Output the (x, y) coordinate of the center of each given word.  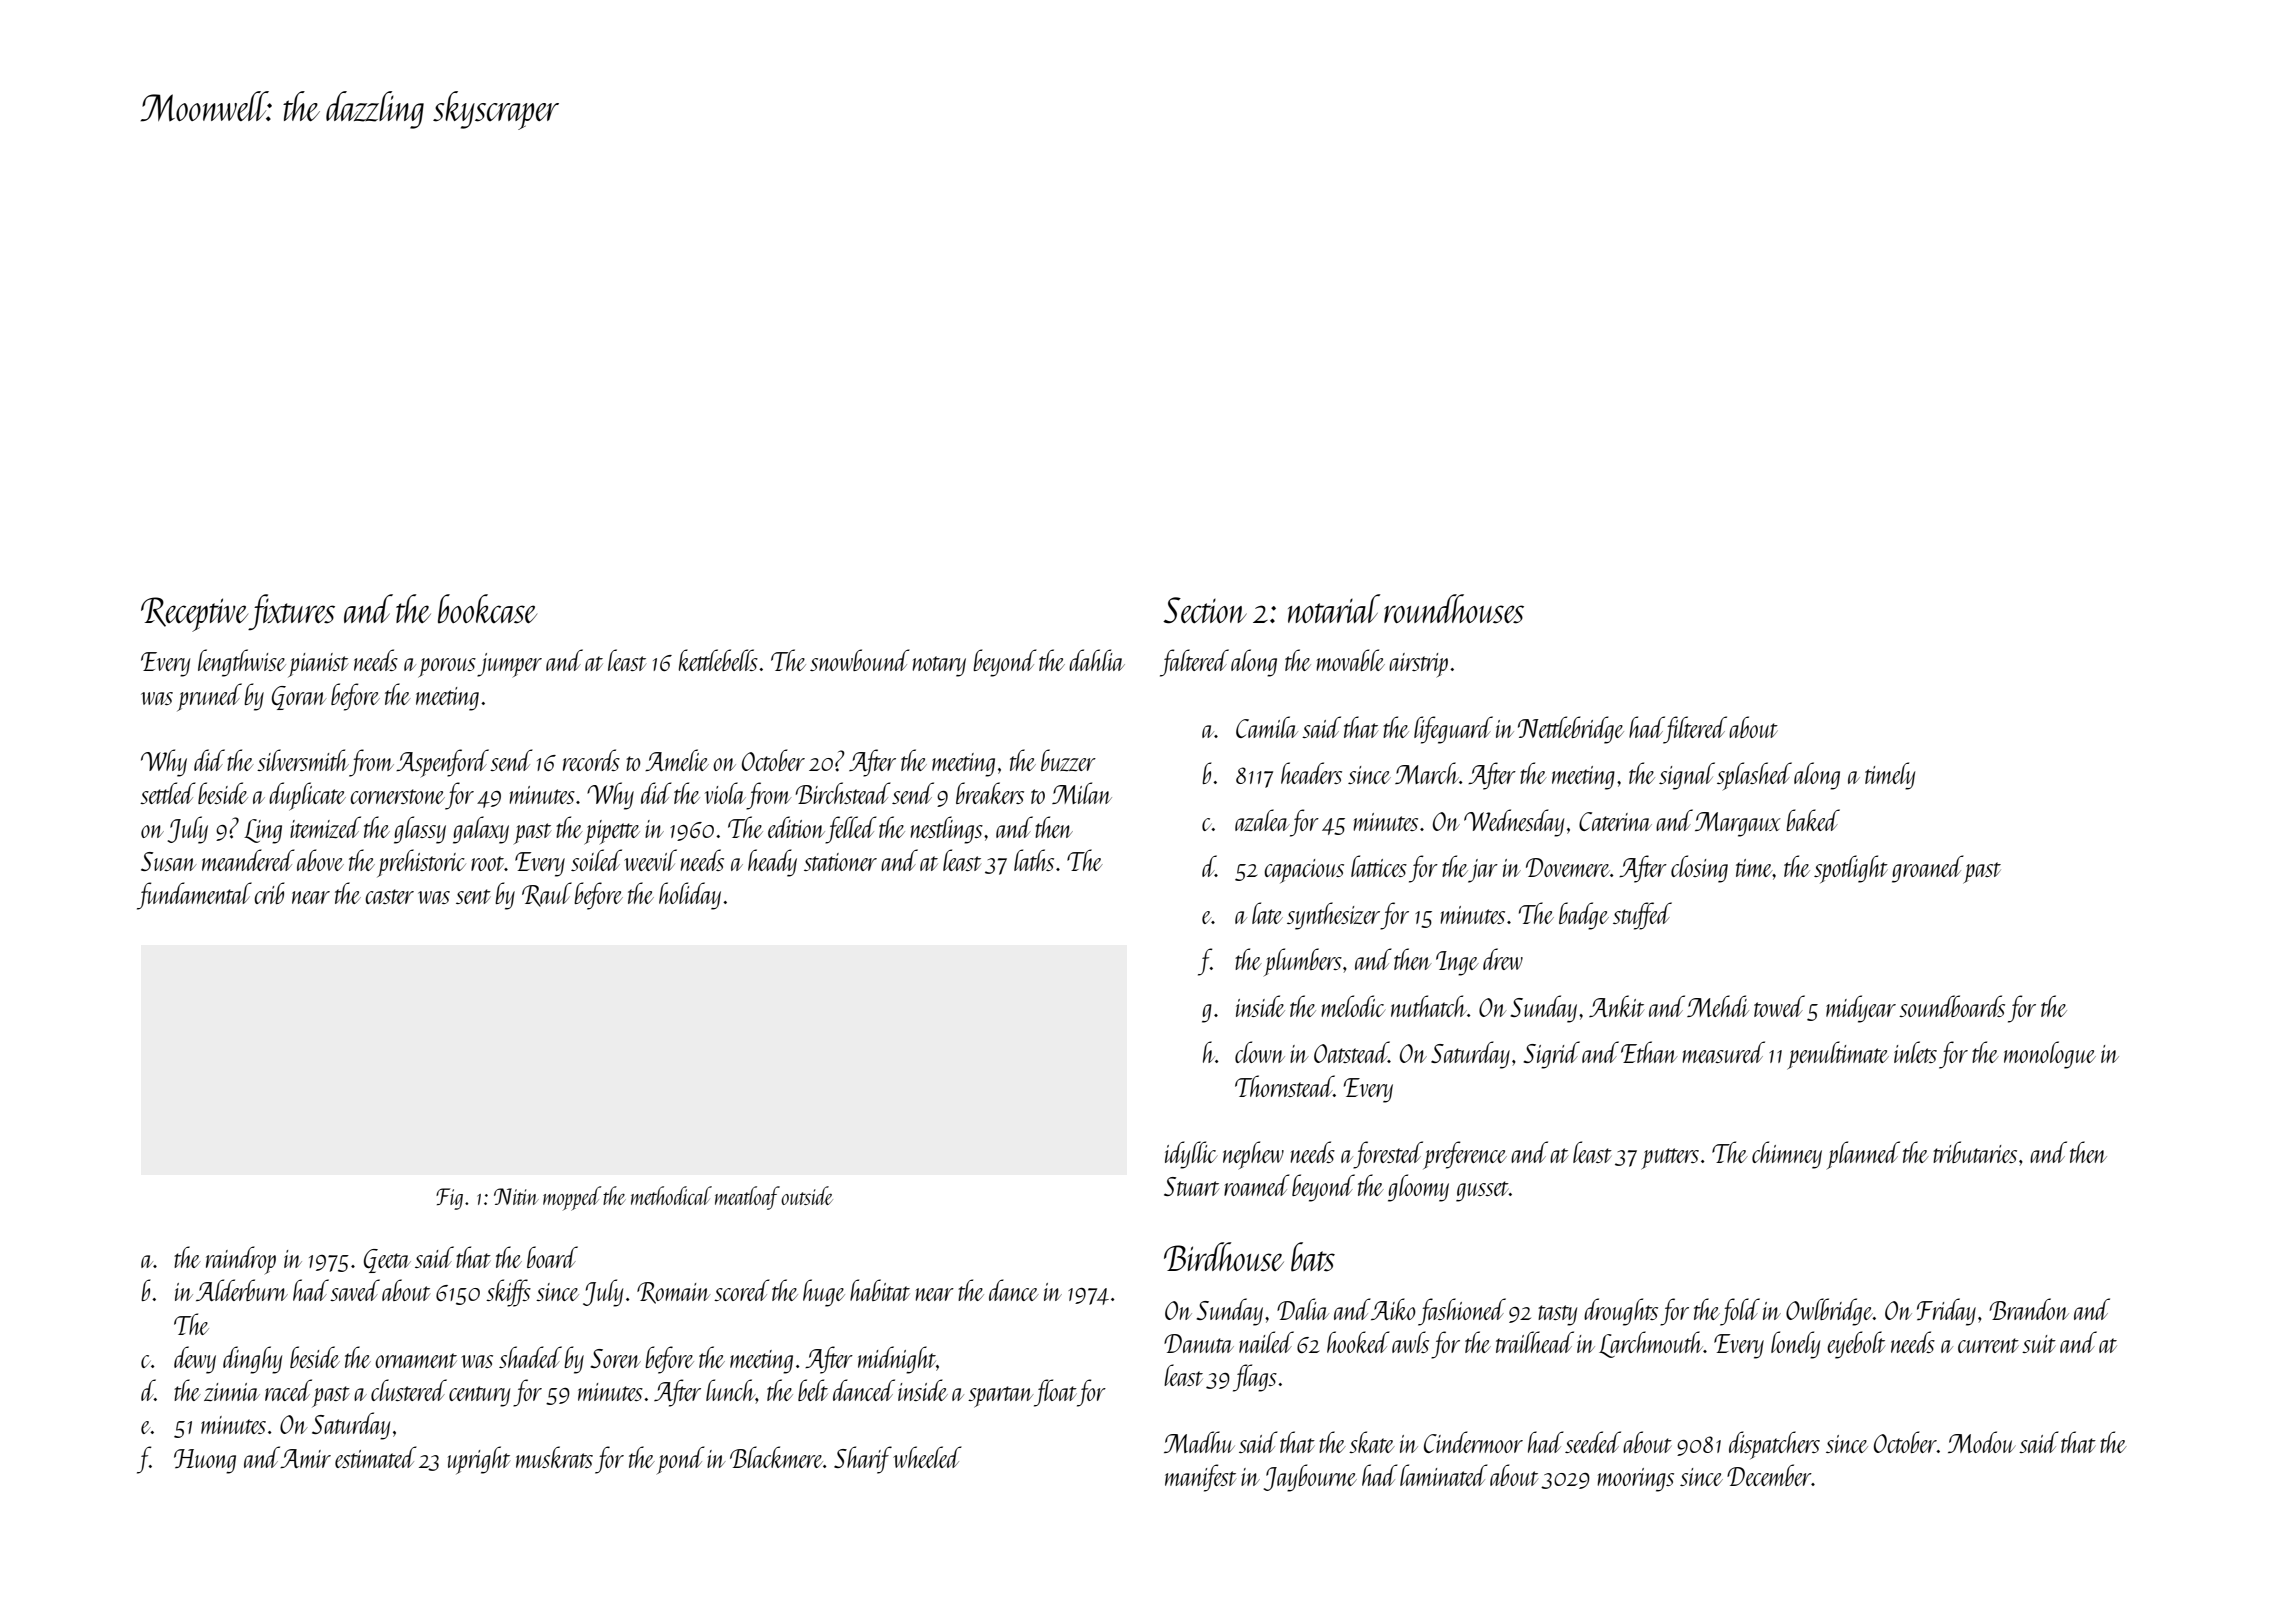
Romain (674, 1293)
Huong (205, 1461)
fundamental (194, 896)
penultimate (1838, 1055)
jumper (509, 665)
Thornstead (1284, 1086)
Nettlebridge (1571, 730)
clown (1260, 1052)
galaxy (481, 830)
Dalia (1303, 1309)
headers (1311, 773)
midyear (1861, 1009)
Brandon (2029, 1309)
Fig (449, 1199)
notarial (1334, 608)
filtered (1695, 730)
